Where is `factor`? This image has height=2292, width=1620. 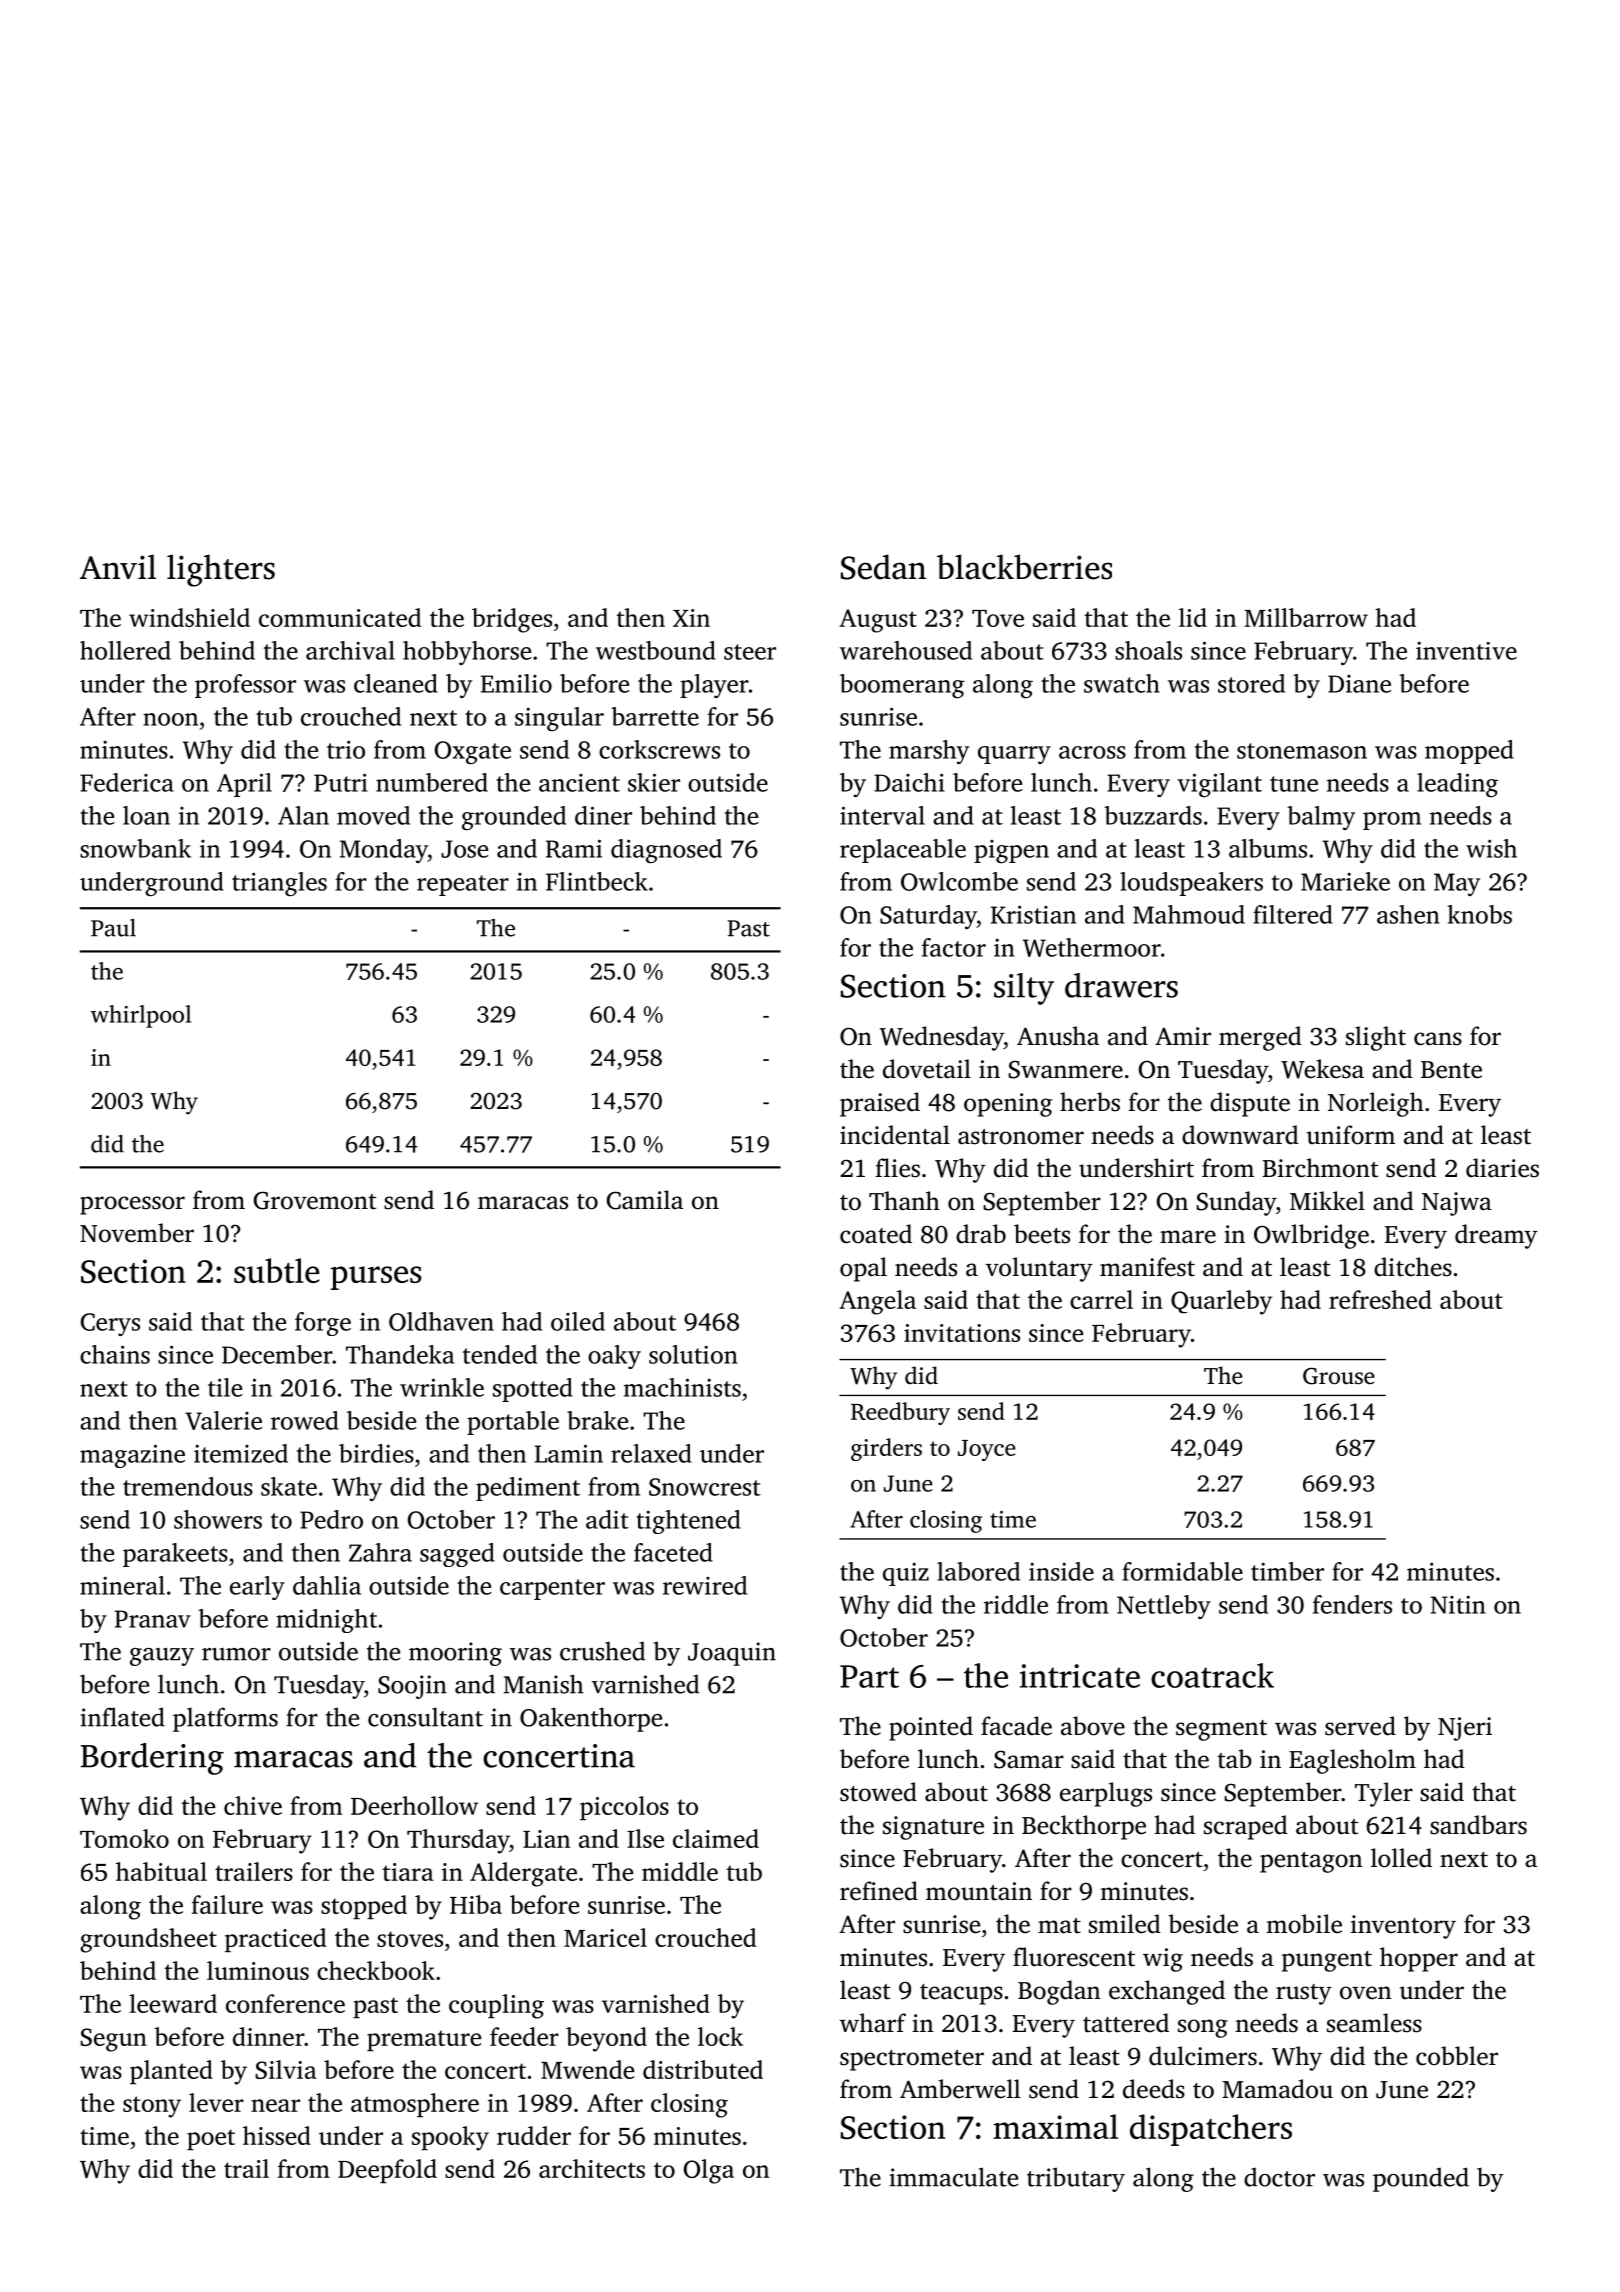
factor is located at coordinates (954, 947).
